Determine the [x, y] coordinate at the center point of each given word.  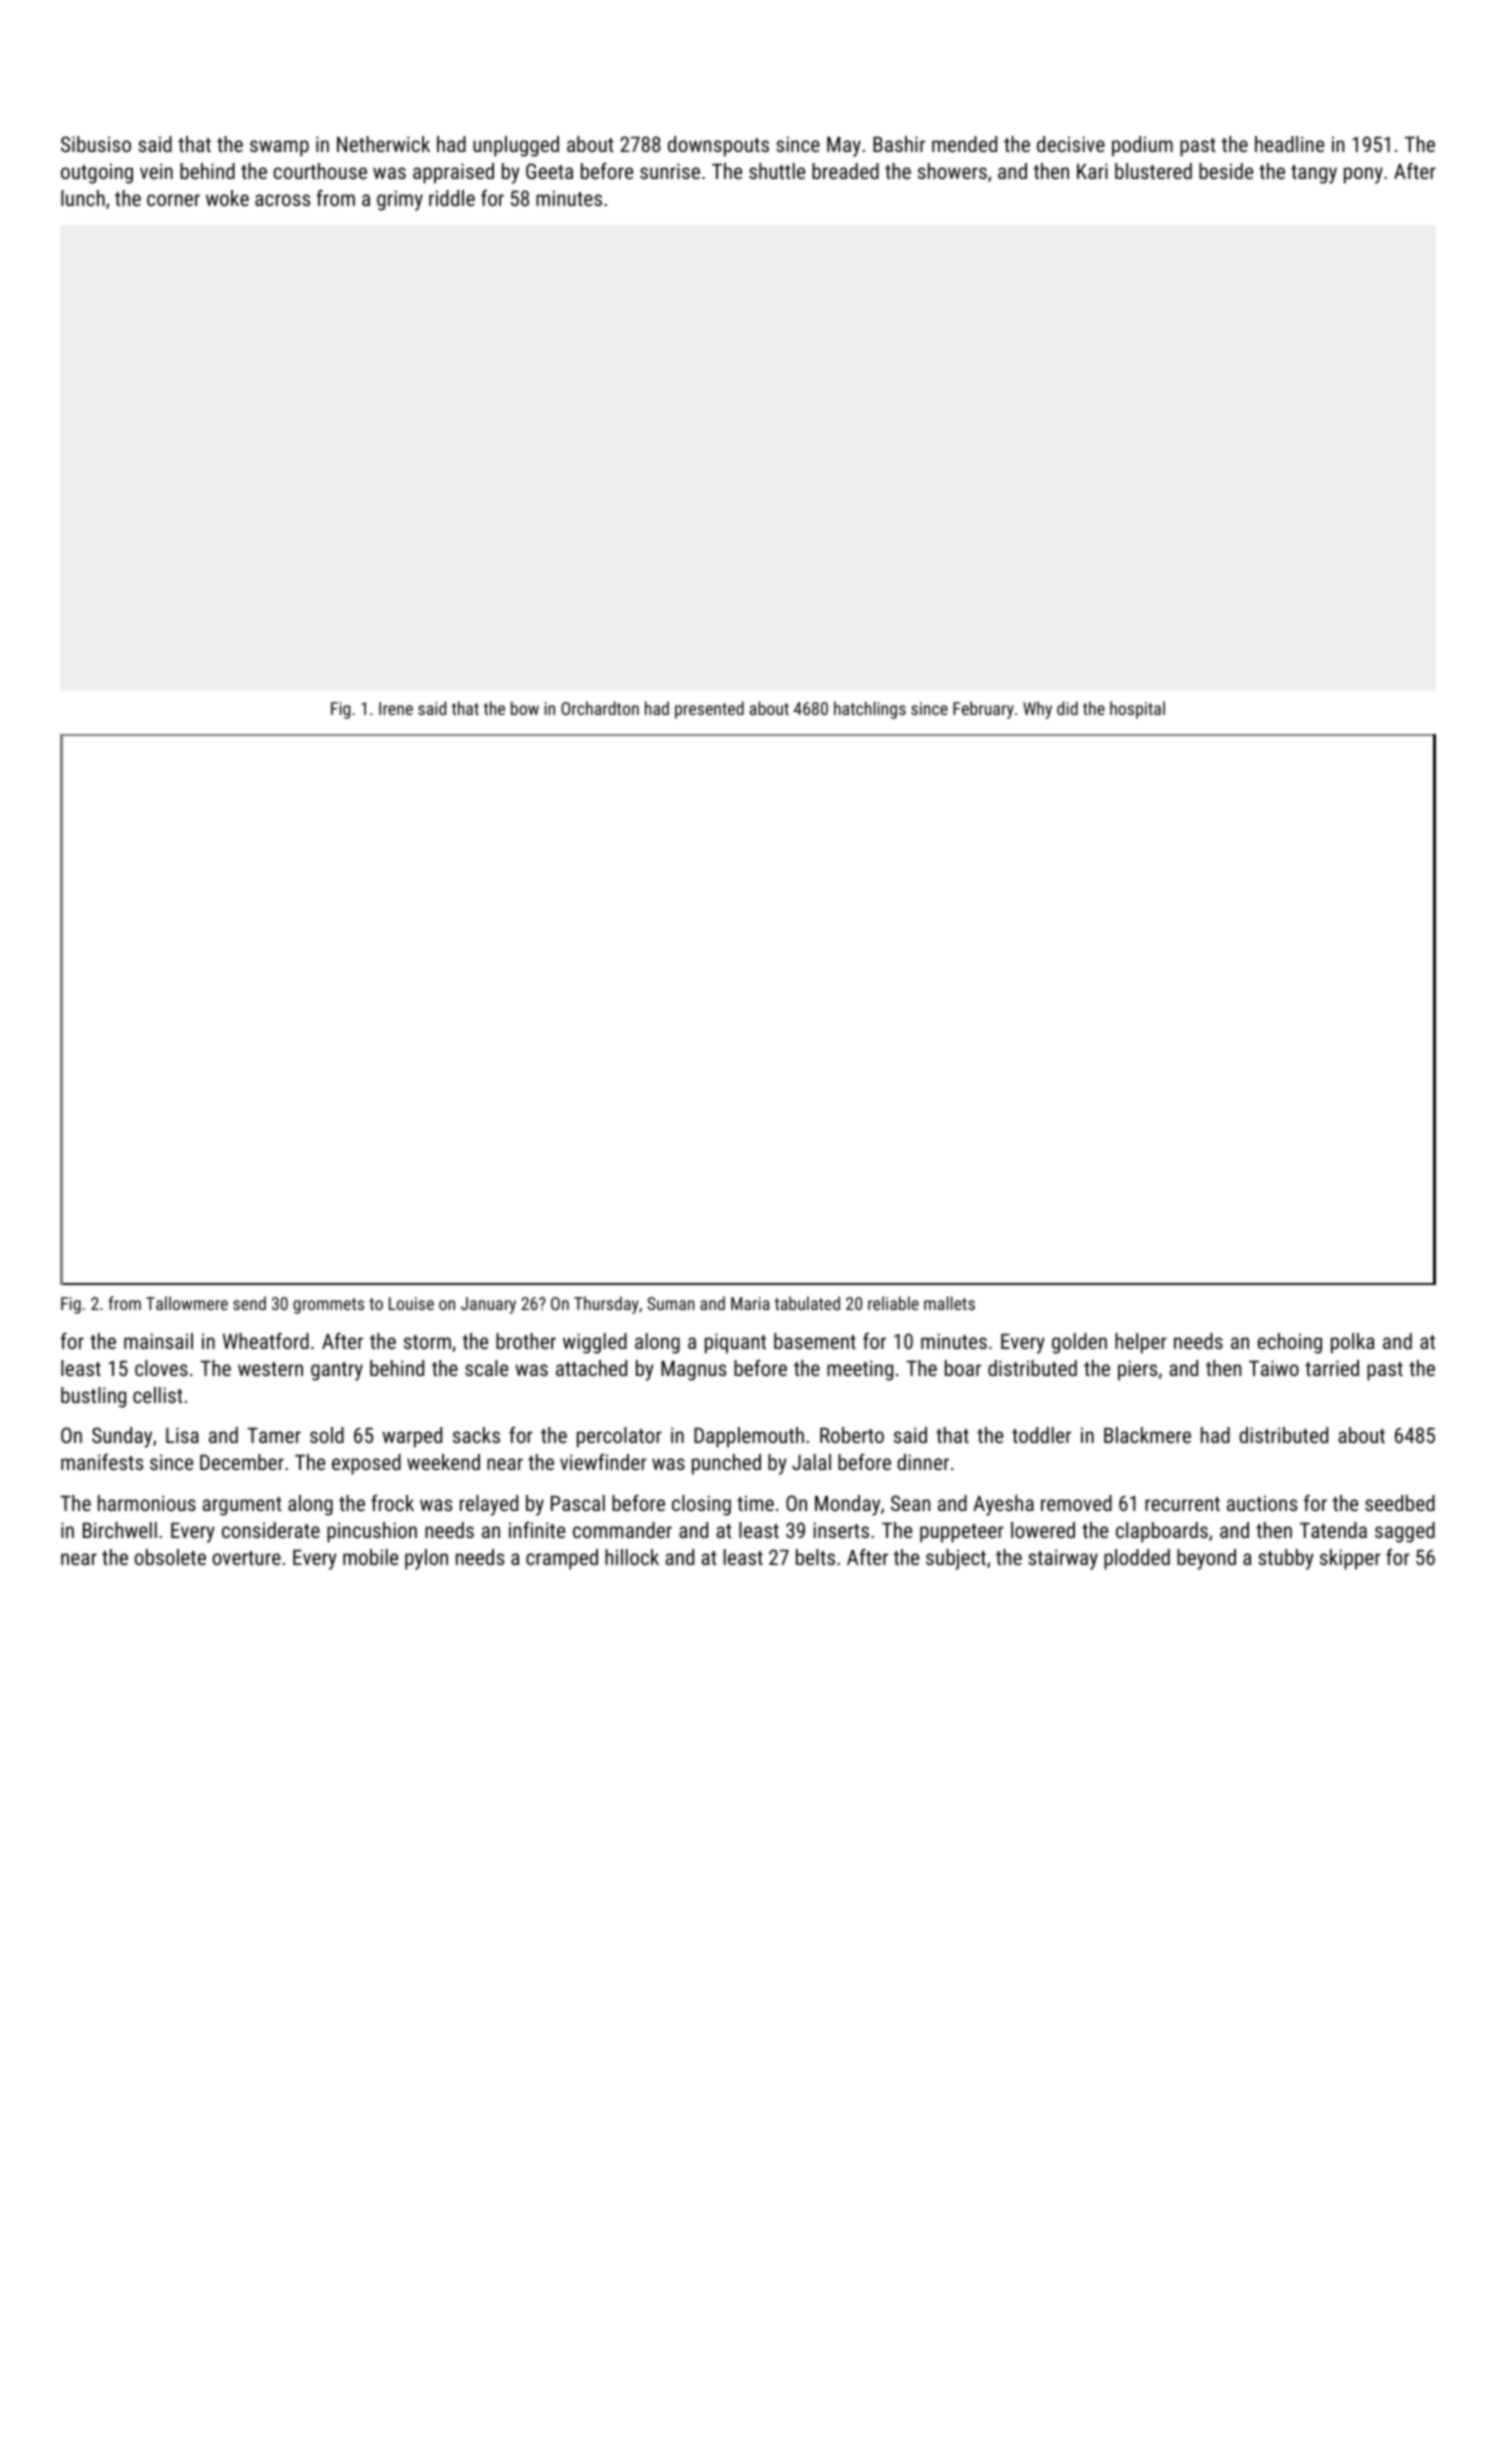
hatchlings [870, 710]
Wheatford [266, 1341]
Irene [396, 708]
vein [156, 171]
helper [1141, 1343]
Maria [750, 1303]
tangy [1314, 174]
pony [1363, 175]
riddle [452, 198]
